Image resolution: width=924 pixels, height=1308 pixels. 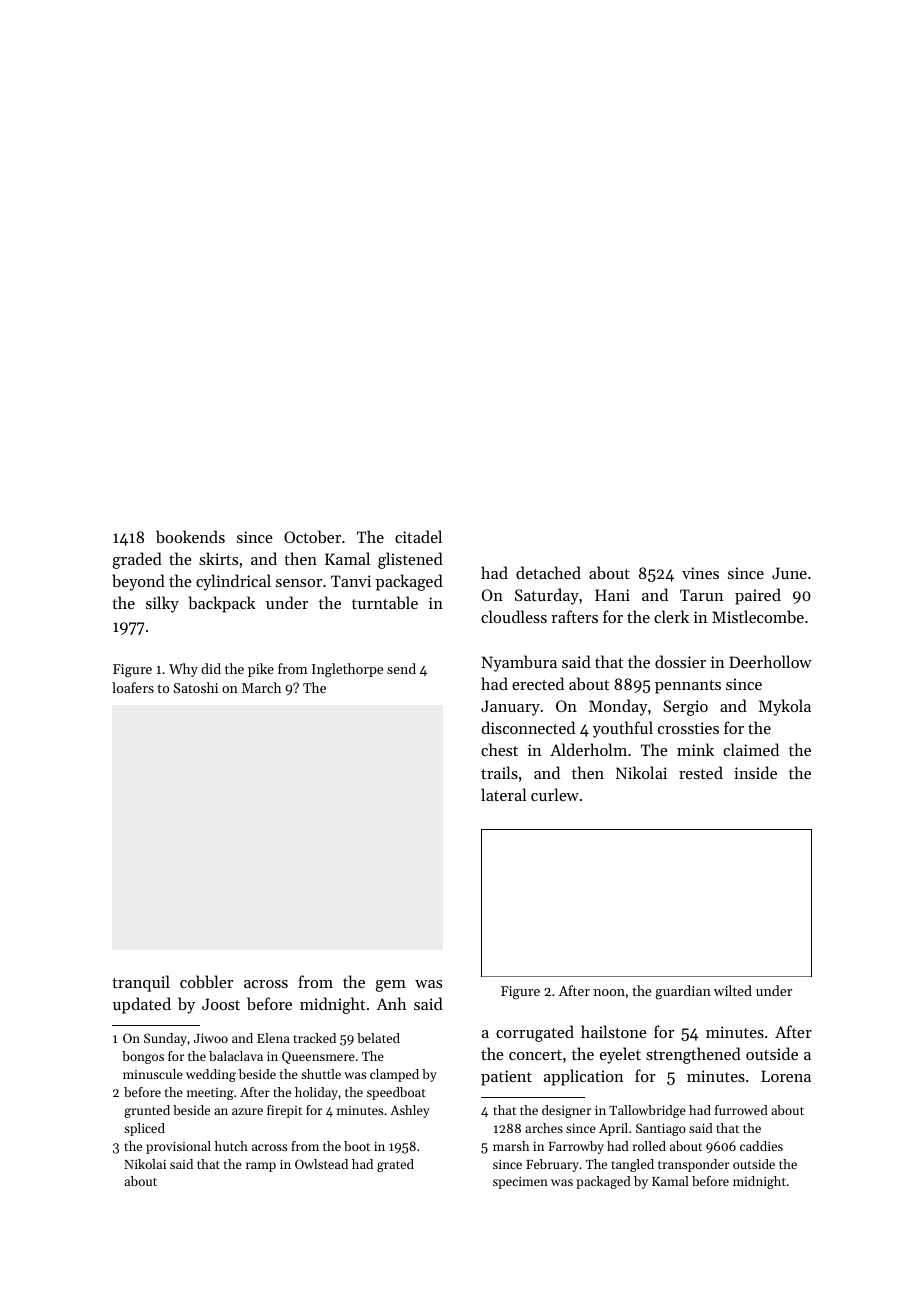 What do you see at coordinates (514, 616) in the image?
I see `cloudless` at bounding box center [514, 616].
